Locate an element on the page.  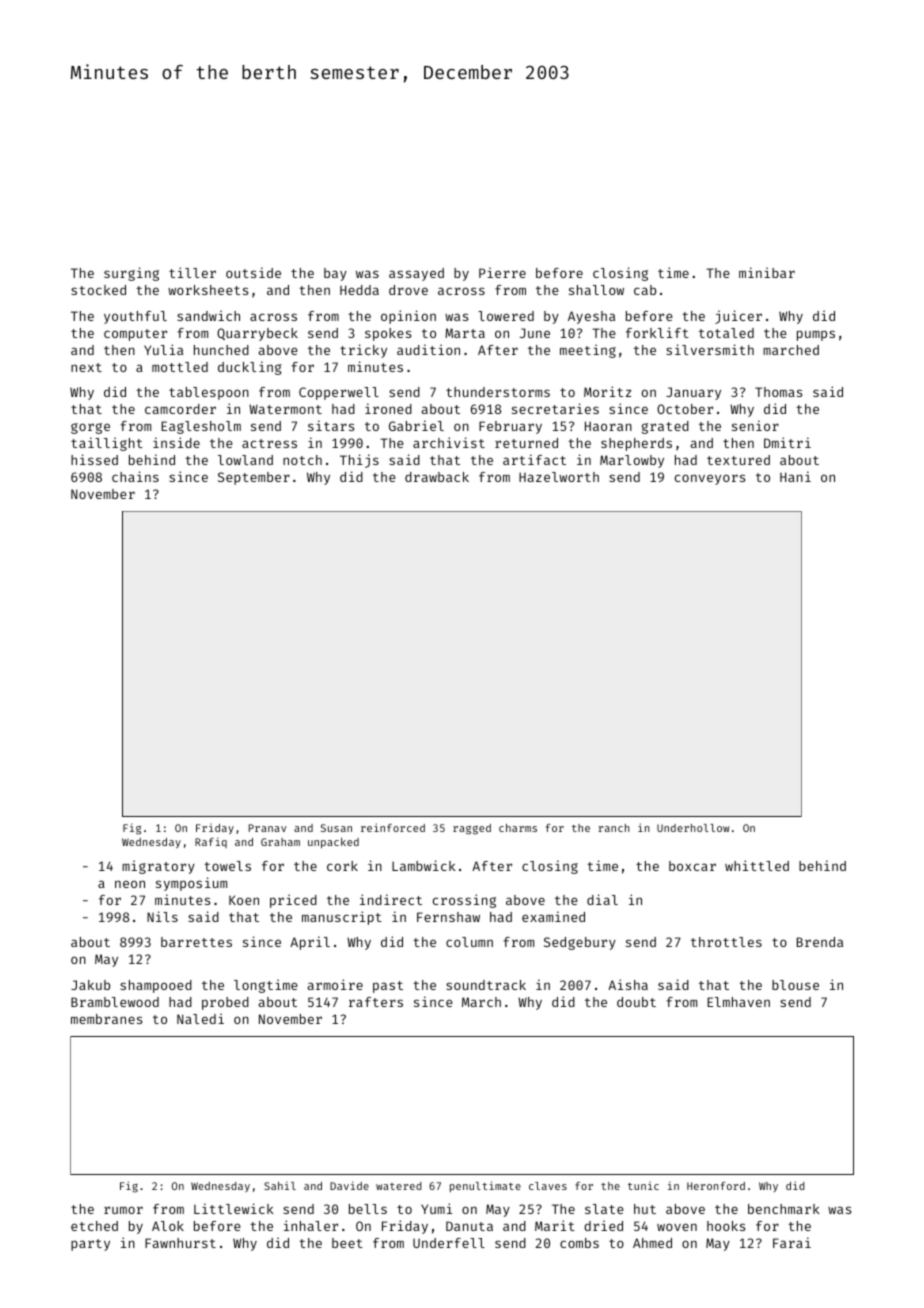
penultimate is located at coordinates (485, 1186).
